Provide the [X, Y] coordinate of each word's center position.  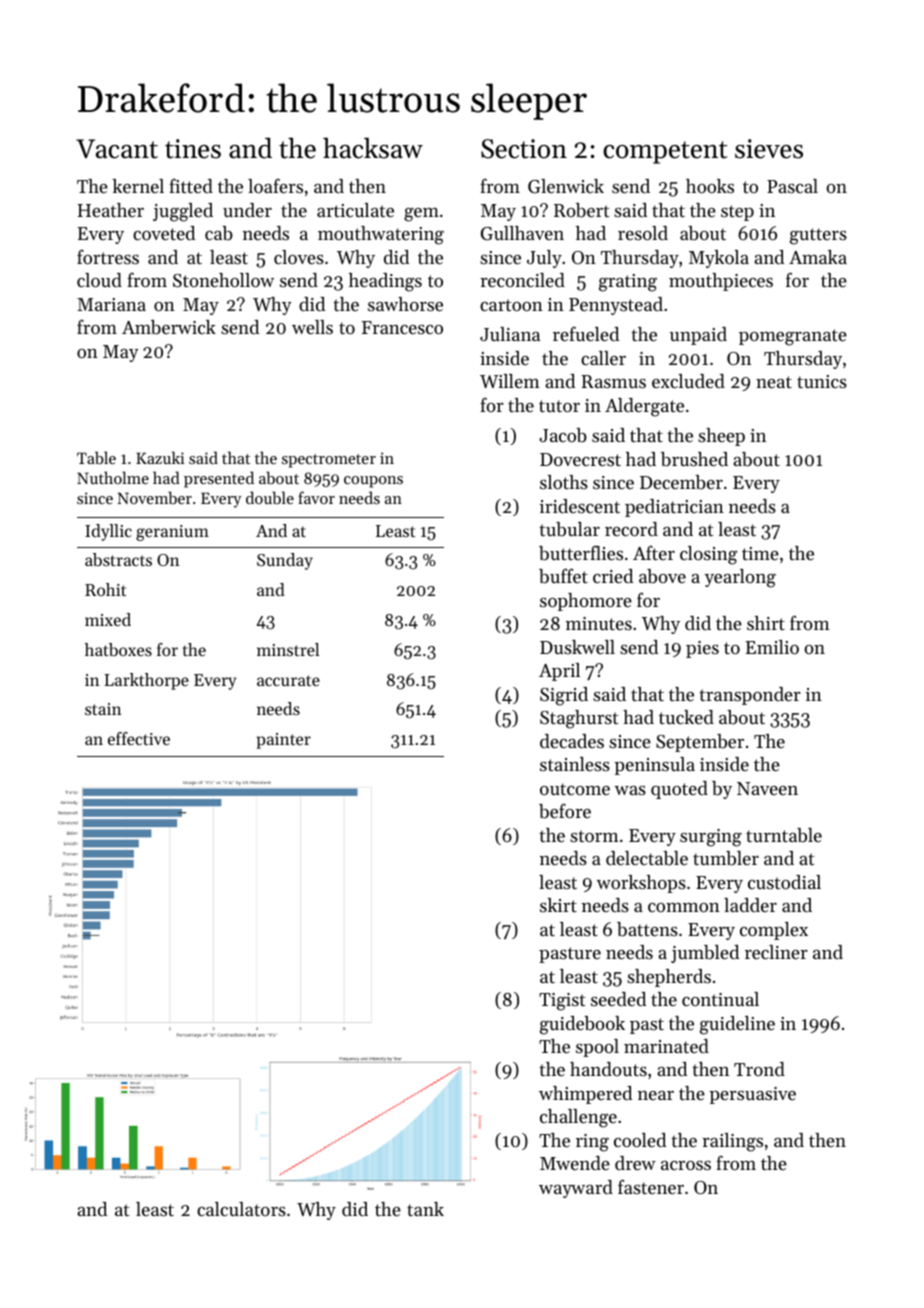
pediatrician [674, 508]
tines [193, 149]
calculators [241, 1209]
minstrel [288, 649]
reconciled [522, 280]
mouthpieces [721, 282]
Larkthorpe [146, 681]
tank [425, 1209]
